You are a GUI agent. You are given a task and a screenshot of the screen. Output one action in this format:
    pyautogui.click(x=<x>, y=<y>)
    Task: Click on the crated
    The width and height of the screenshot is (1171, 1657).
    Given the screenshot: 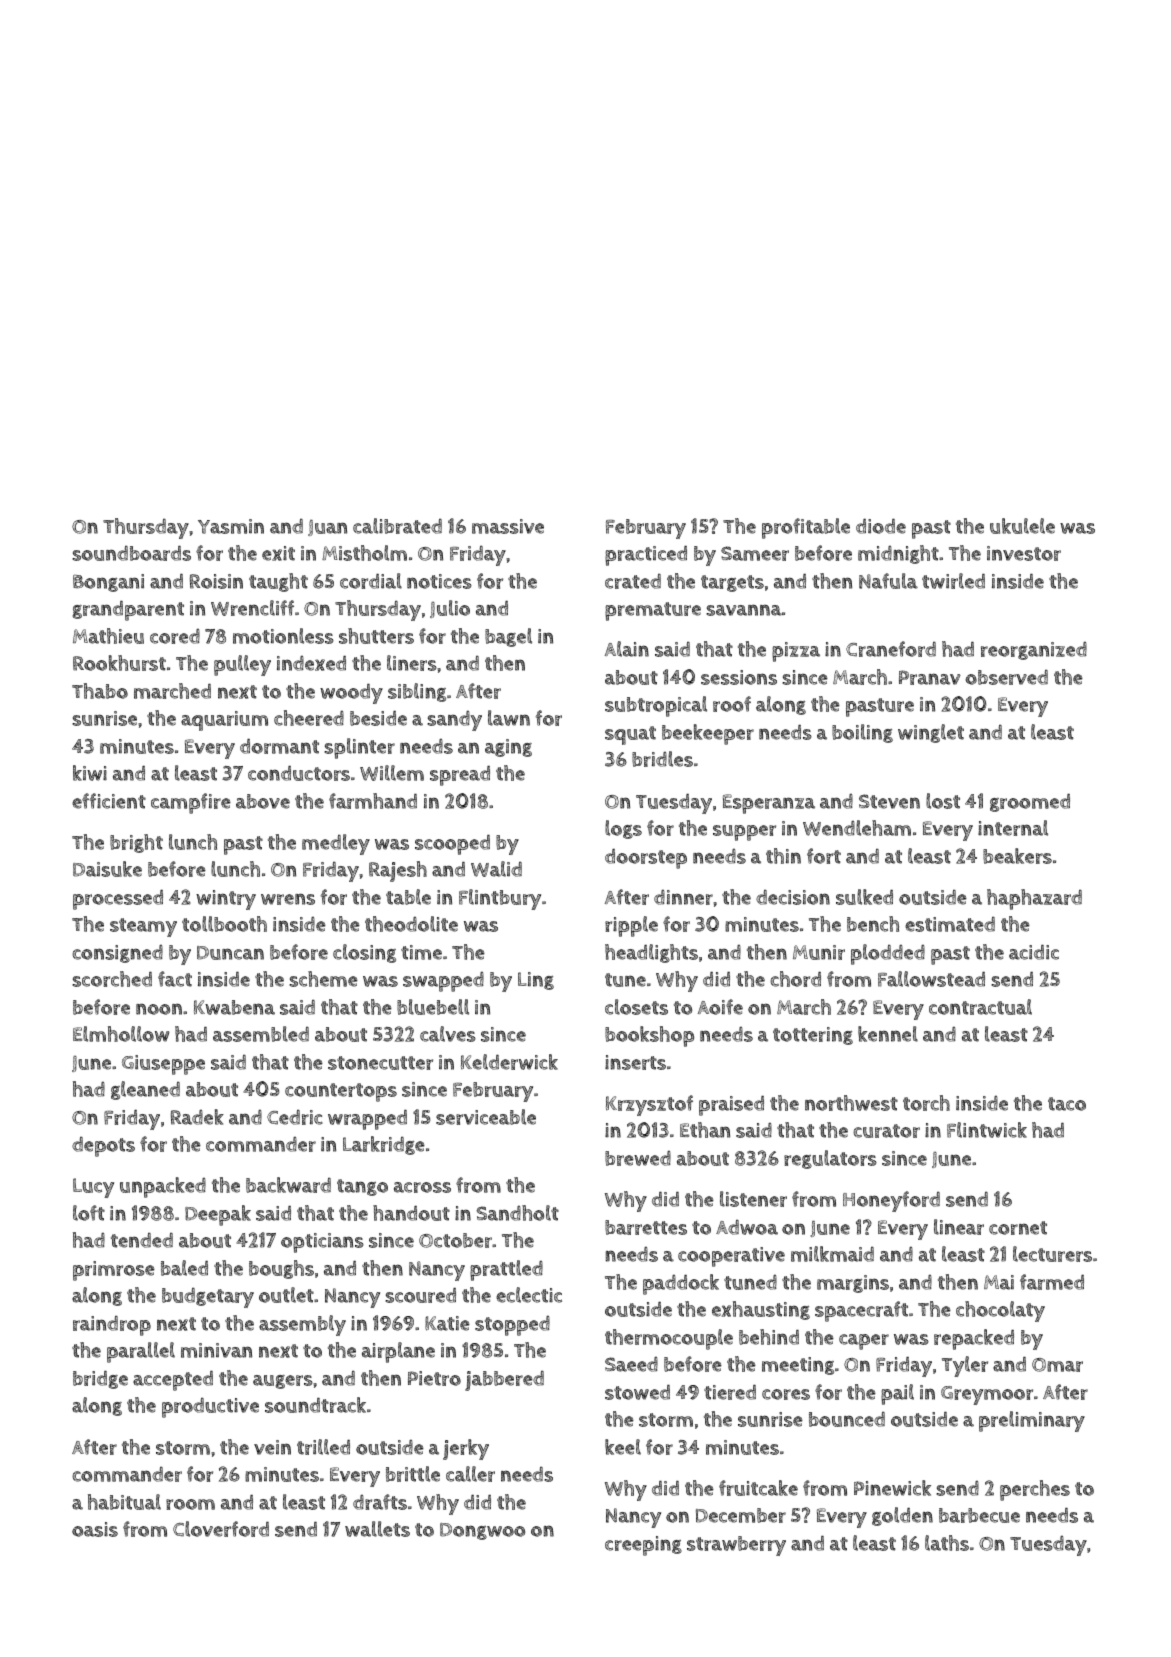 What is the action you would take?
    pyautogui.click(x=633, y=581)
